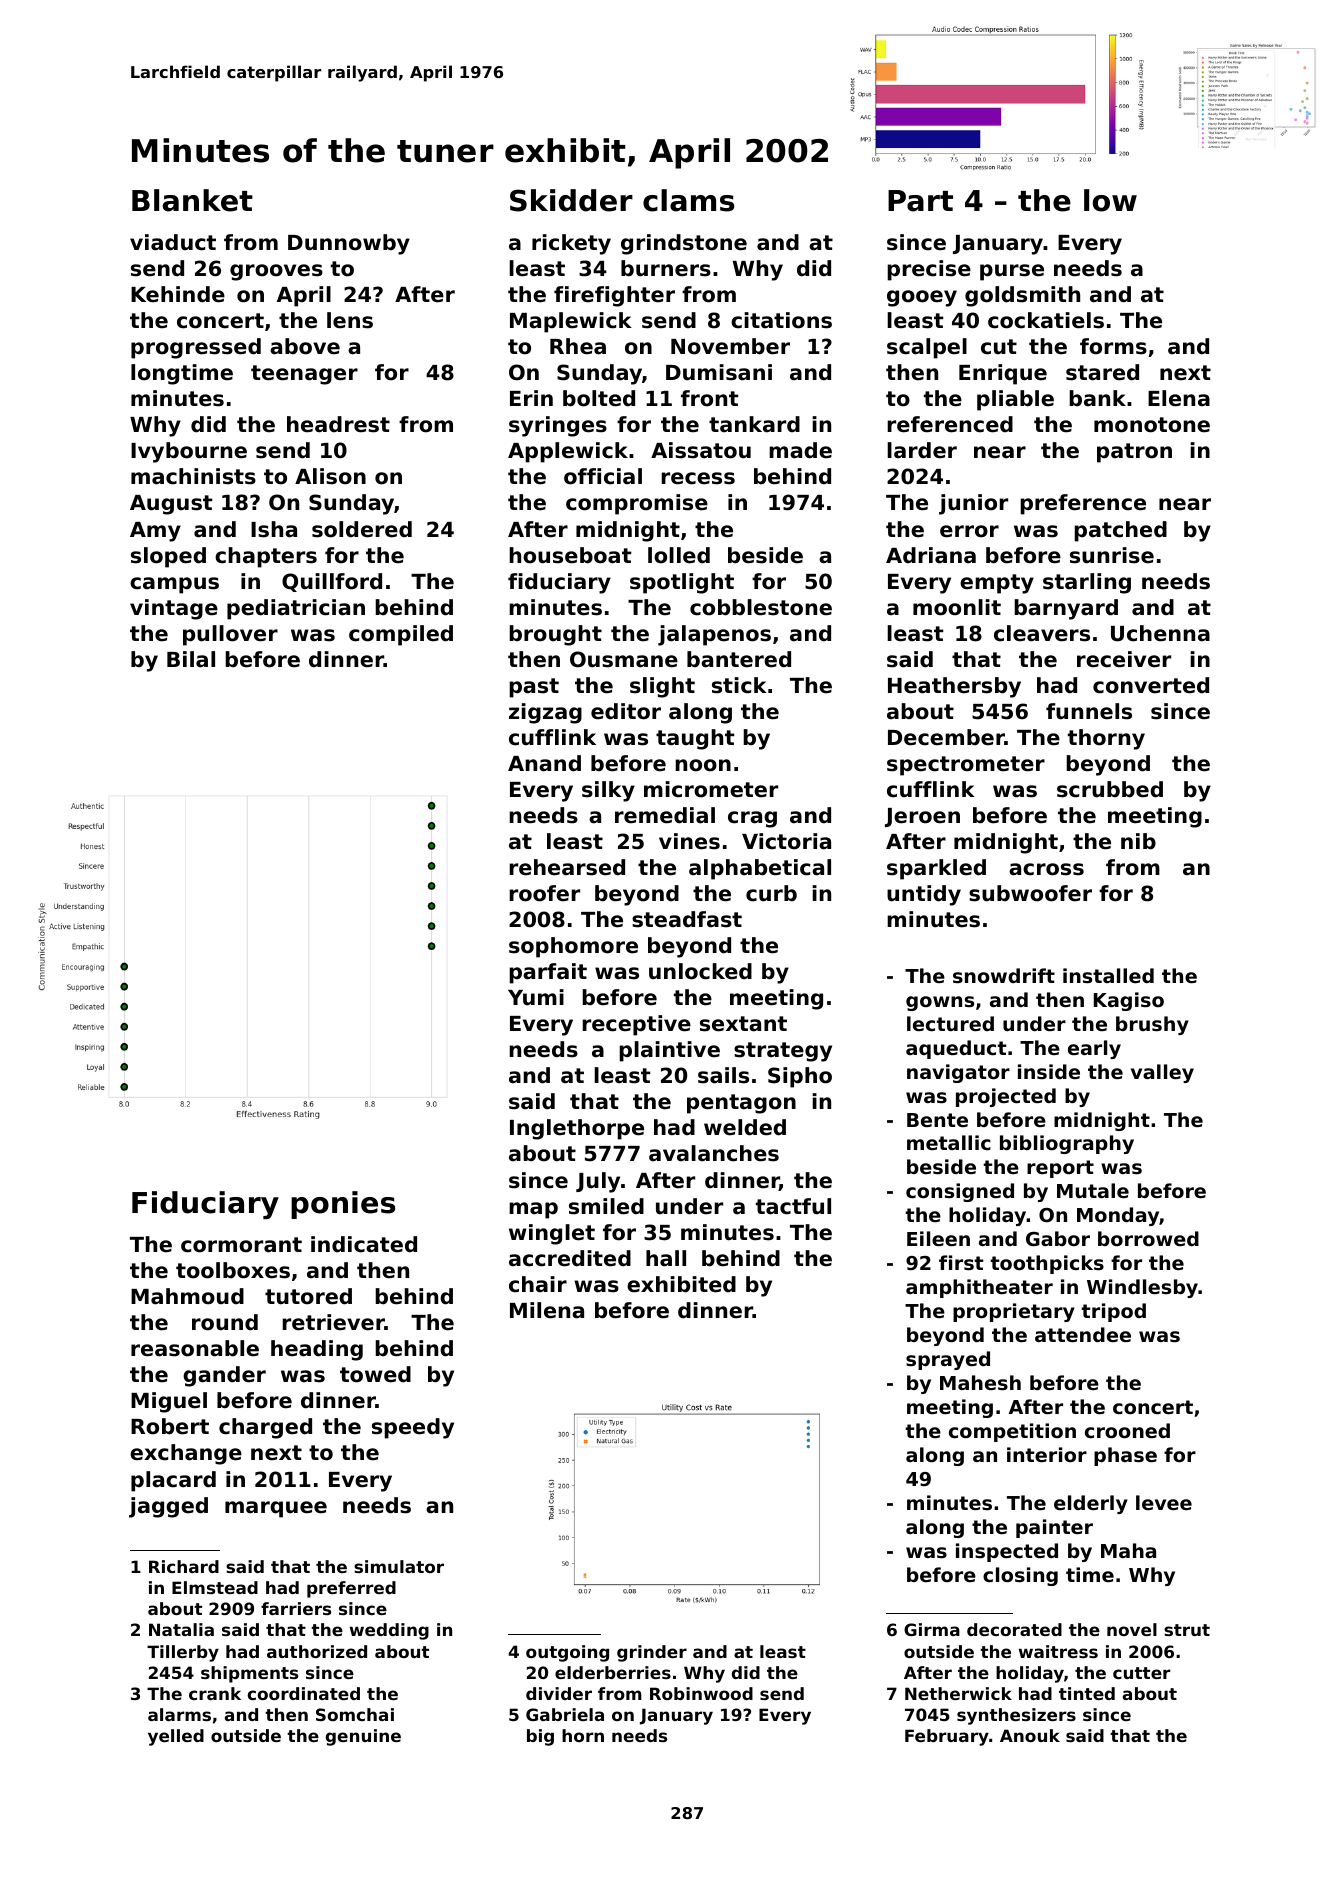 Image resolution: width=1341 pixels, height=1896 pixels. Describe the element at coordinates (920, 201) in the page. I see `Part` at that location.
